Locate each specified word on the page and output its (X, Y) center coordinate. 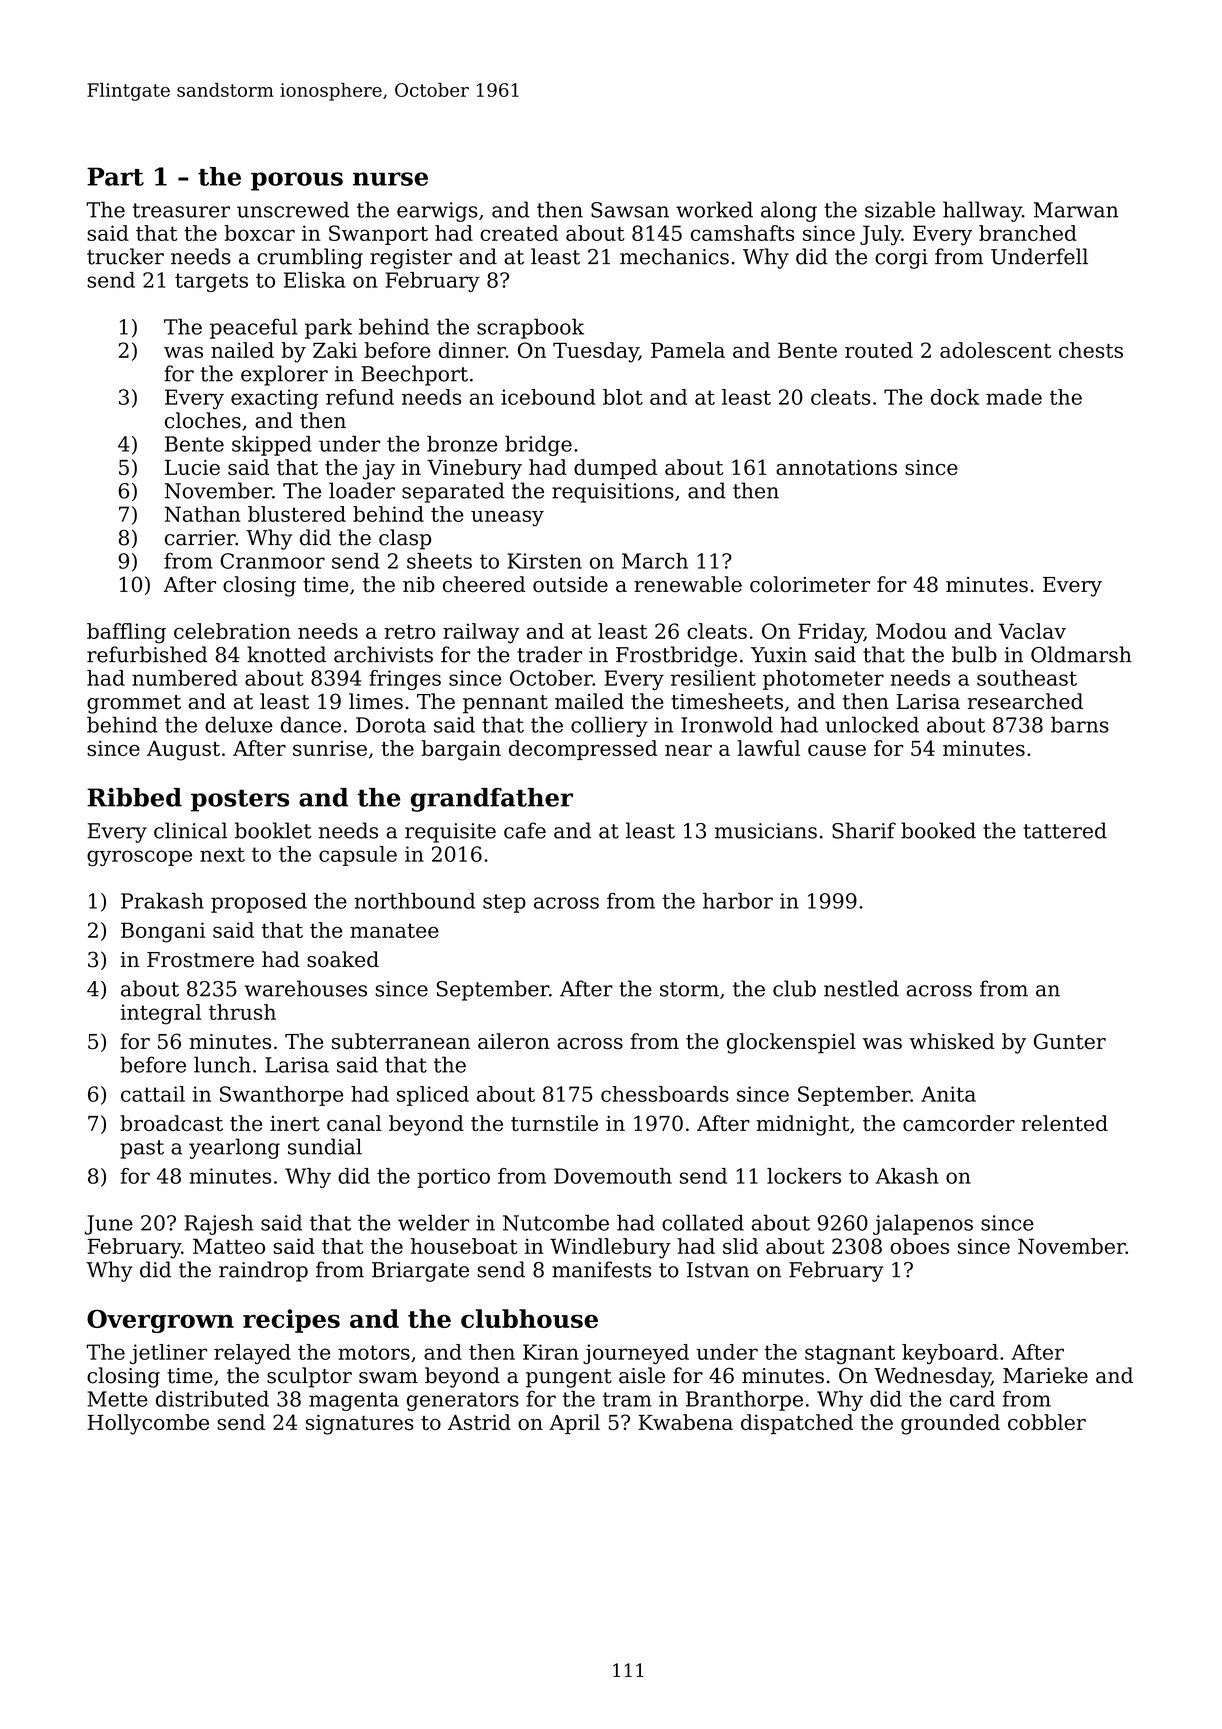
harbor (738, 901)
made (1014, 397)
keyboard (950, 1354)
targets (211, 282)
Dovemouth (613, 1176)
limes (376, 701)
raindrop (263, 1271)
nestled (861, 988)
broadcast (171, 1123)
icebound (548, 397)
